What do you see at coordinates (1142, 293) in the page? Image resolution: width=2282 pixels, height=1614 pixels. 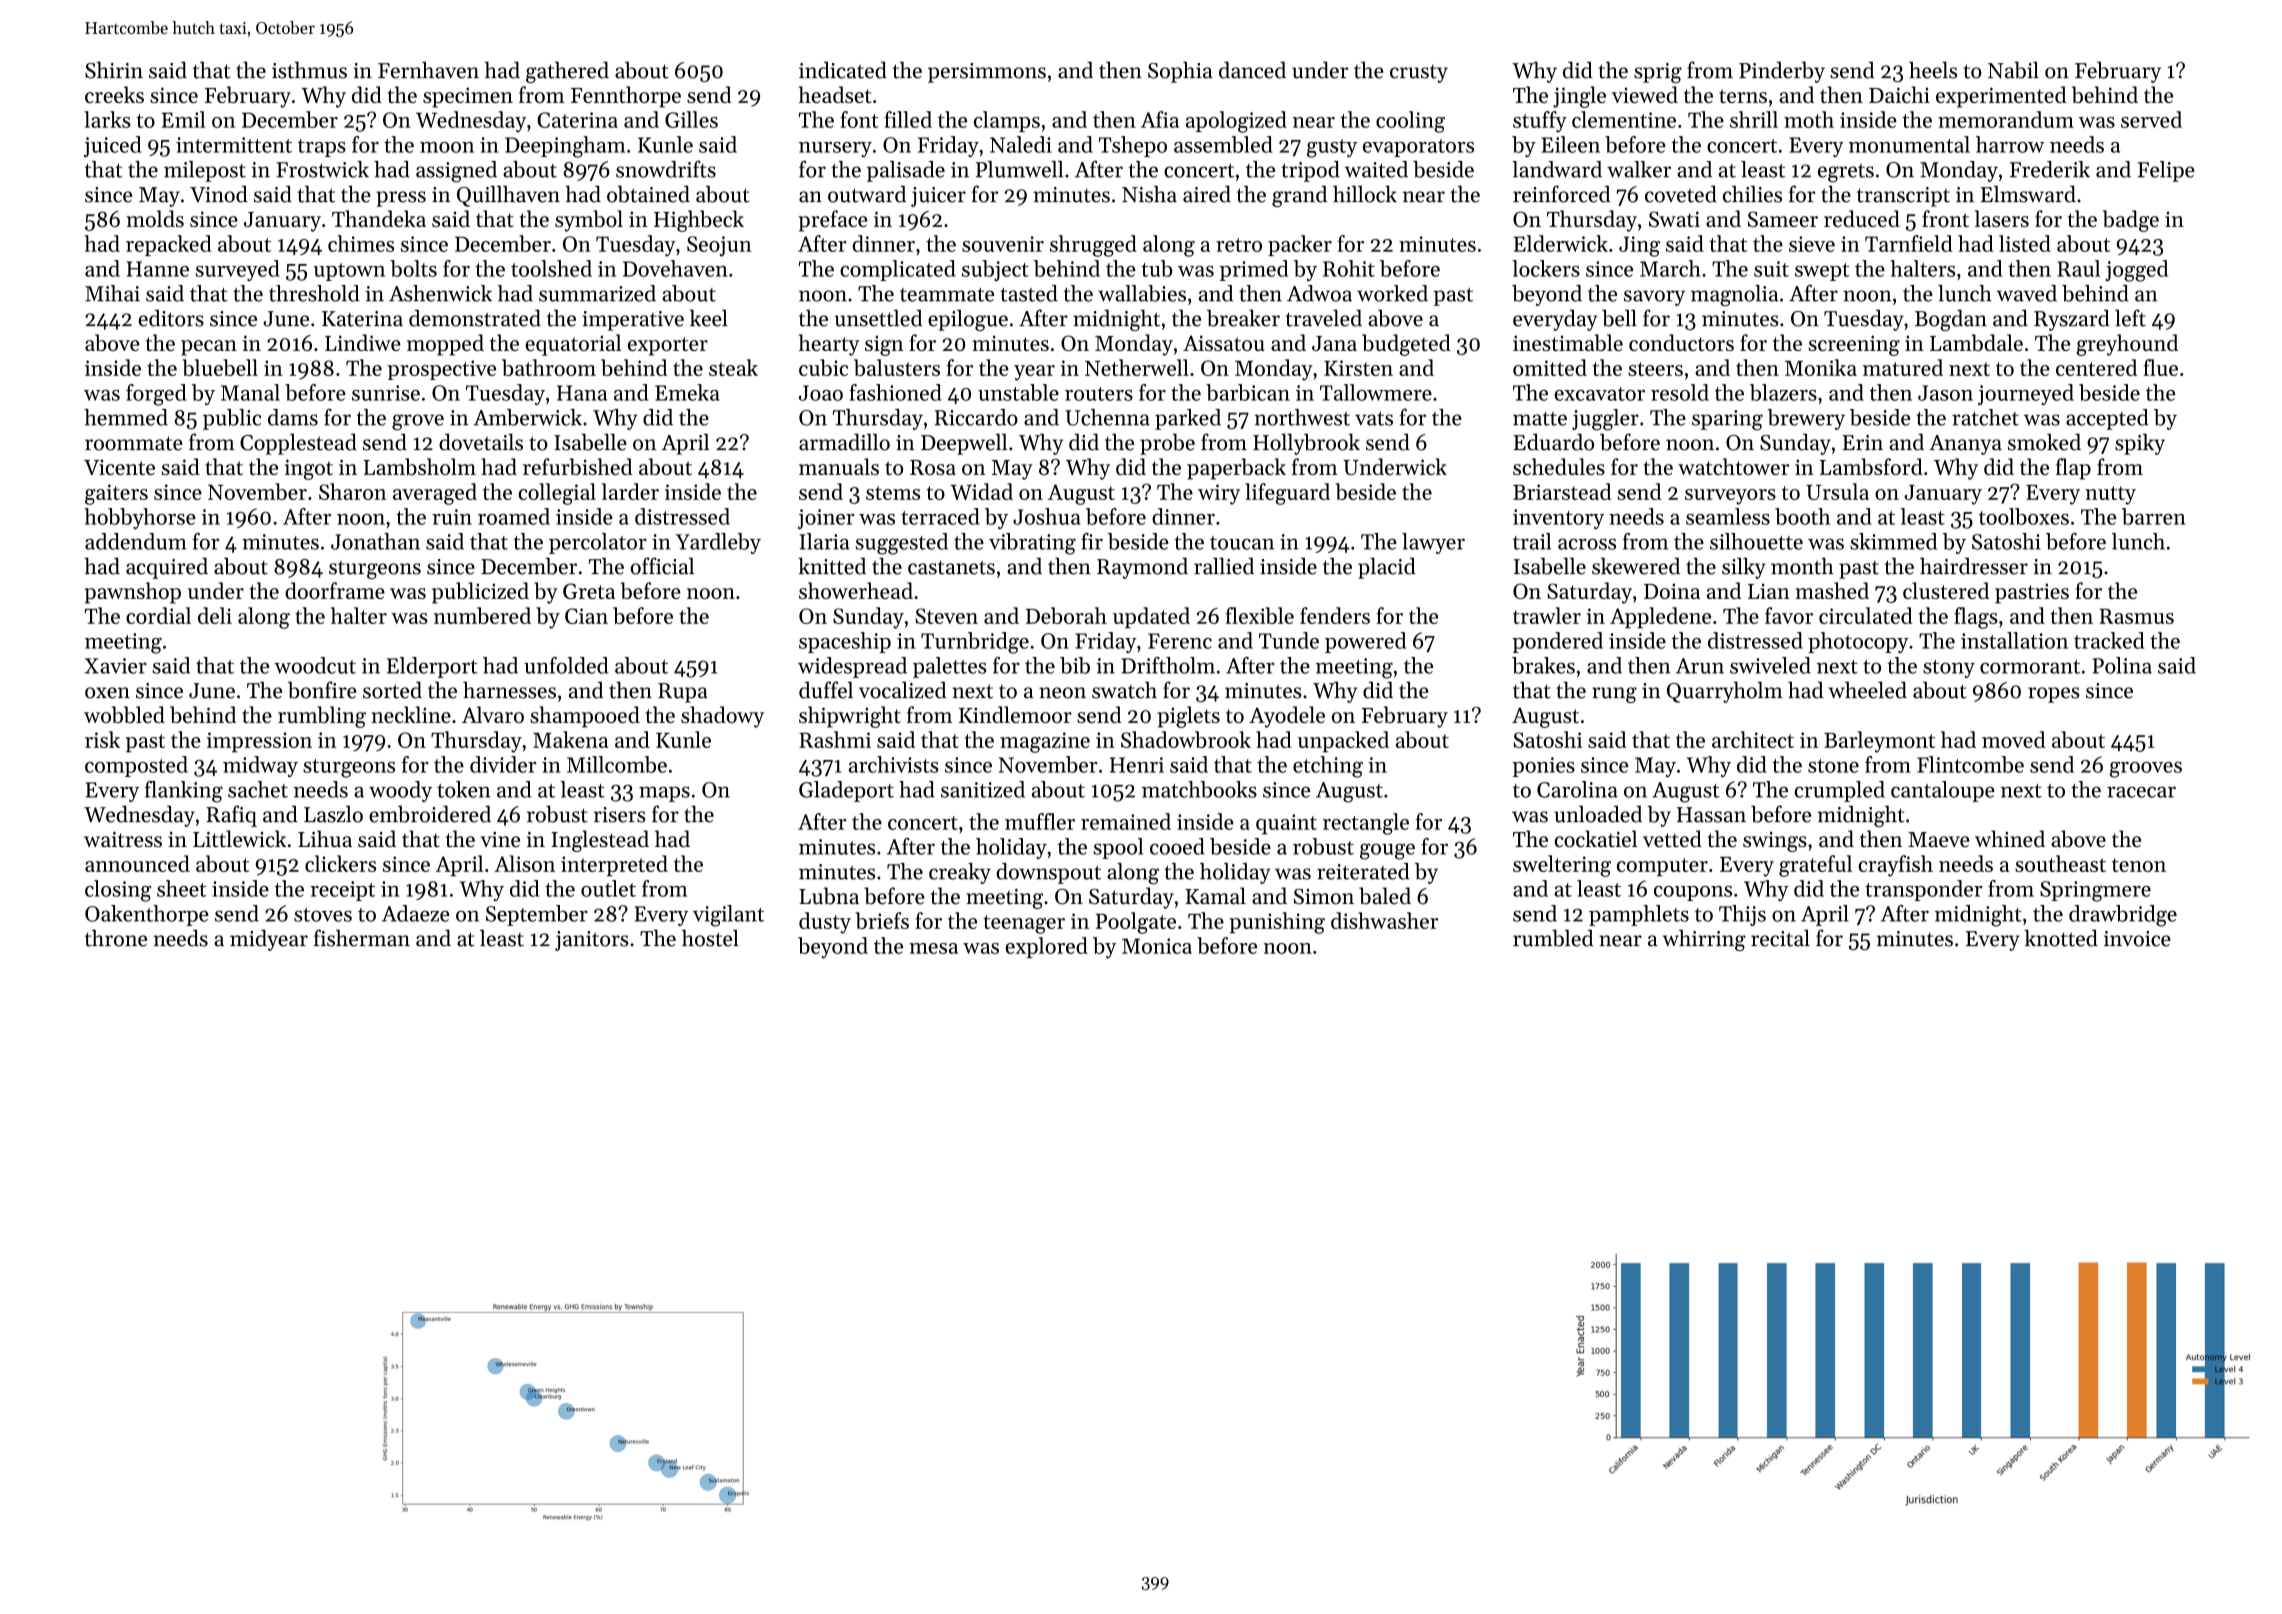 I see `wallabies` at bounding box center [1142, 293].
